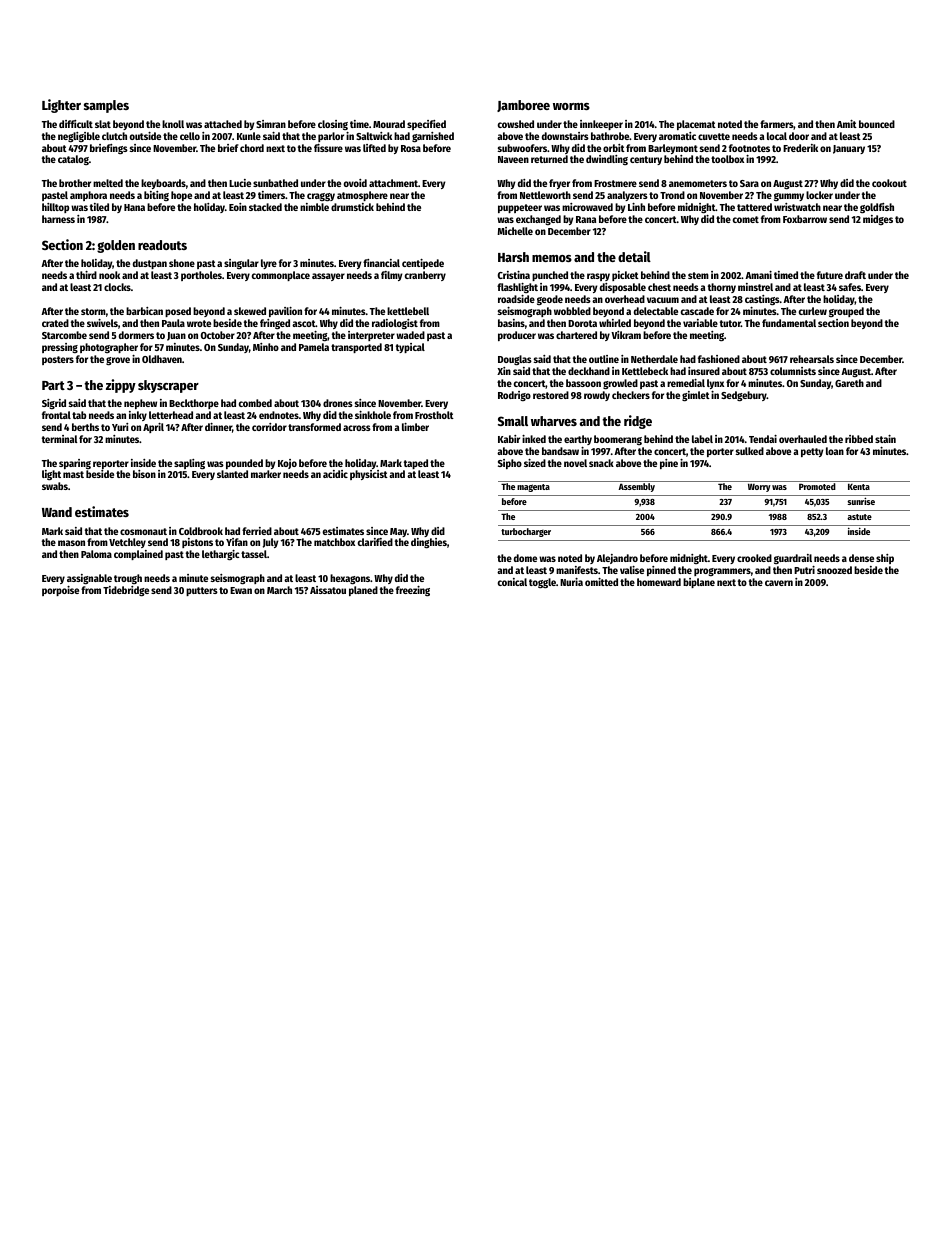  What do you see at coordinates (805, 219) in the page?
I see `Foxbarrow` at bounding box center [805, 219].
